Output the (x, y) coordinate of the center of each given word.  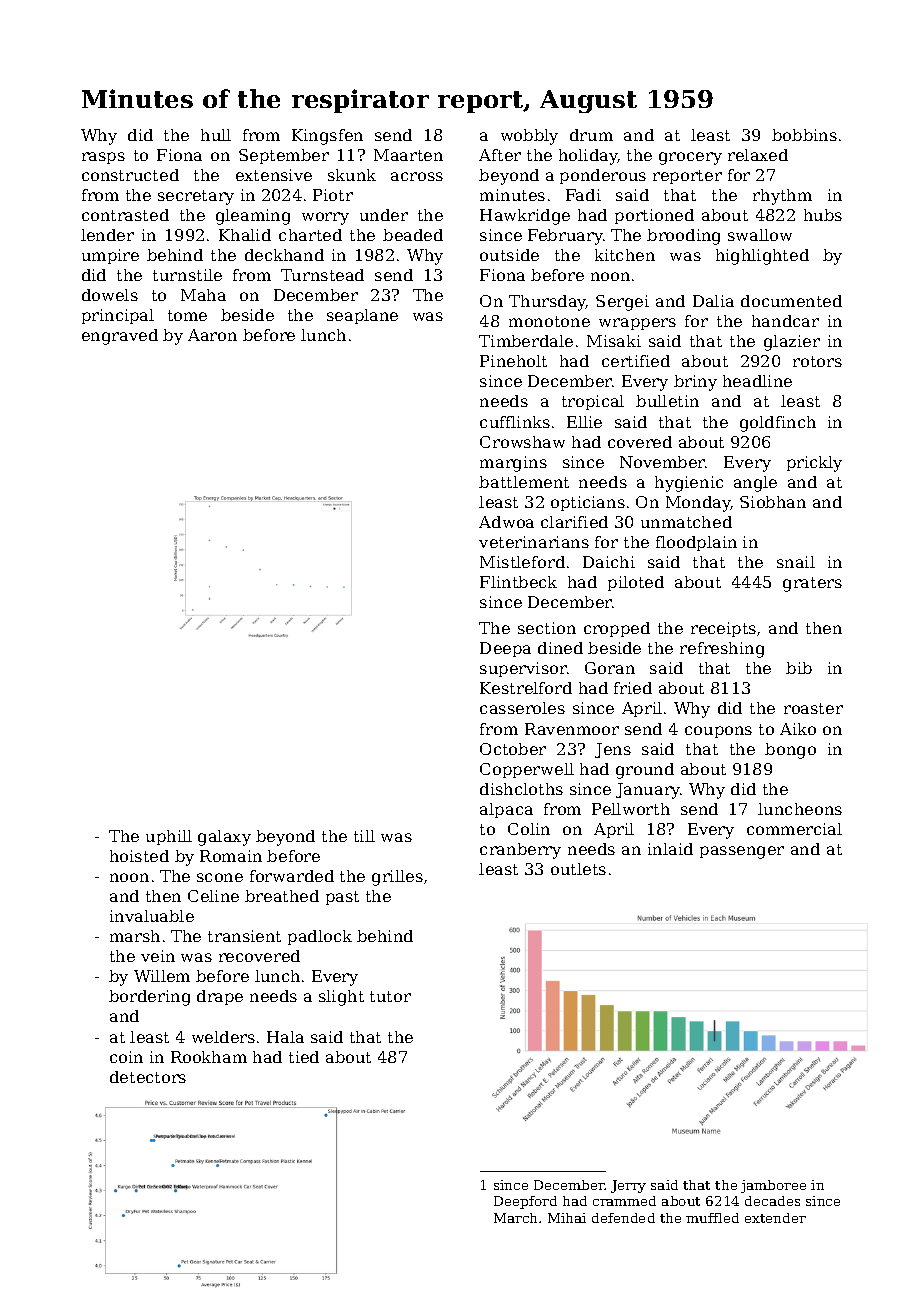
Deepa (505, 649)
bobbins (804, 135)
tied (304, 1057)
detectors (148, 1077)
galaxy (224, 838)
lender (107, 235)
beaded (413, 235)
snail (796, 562)
